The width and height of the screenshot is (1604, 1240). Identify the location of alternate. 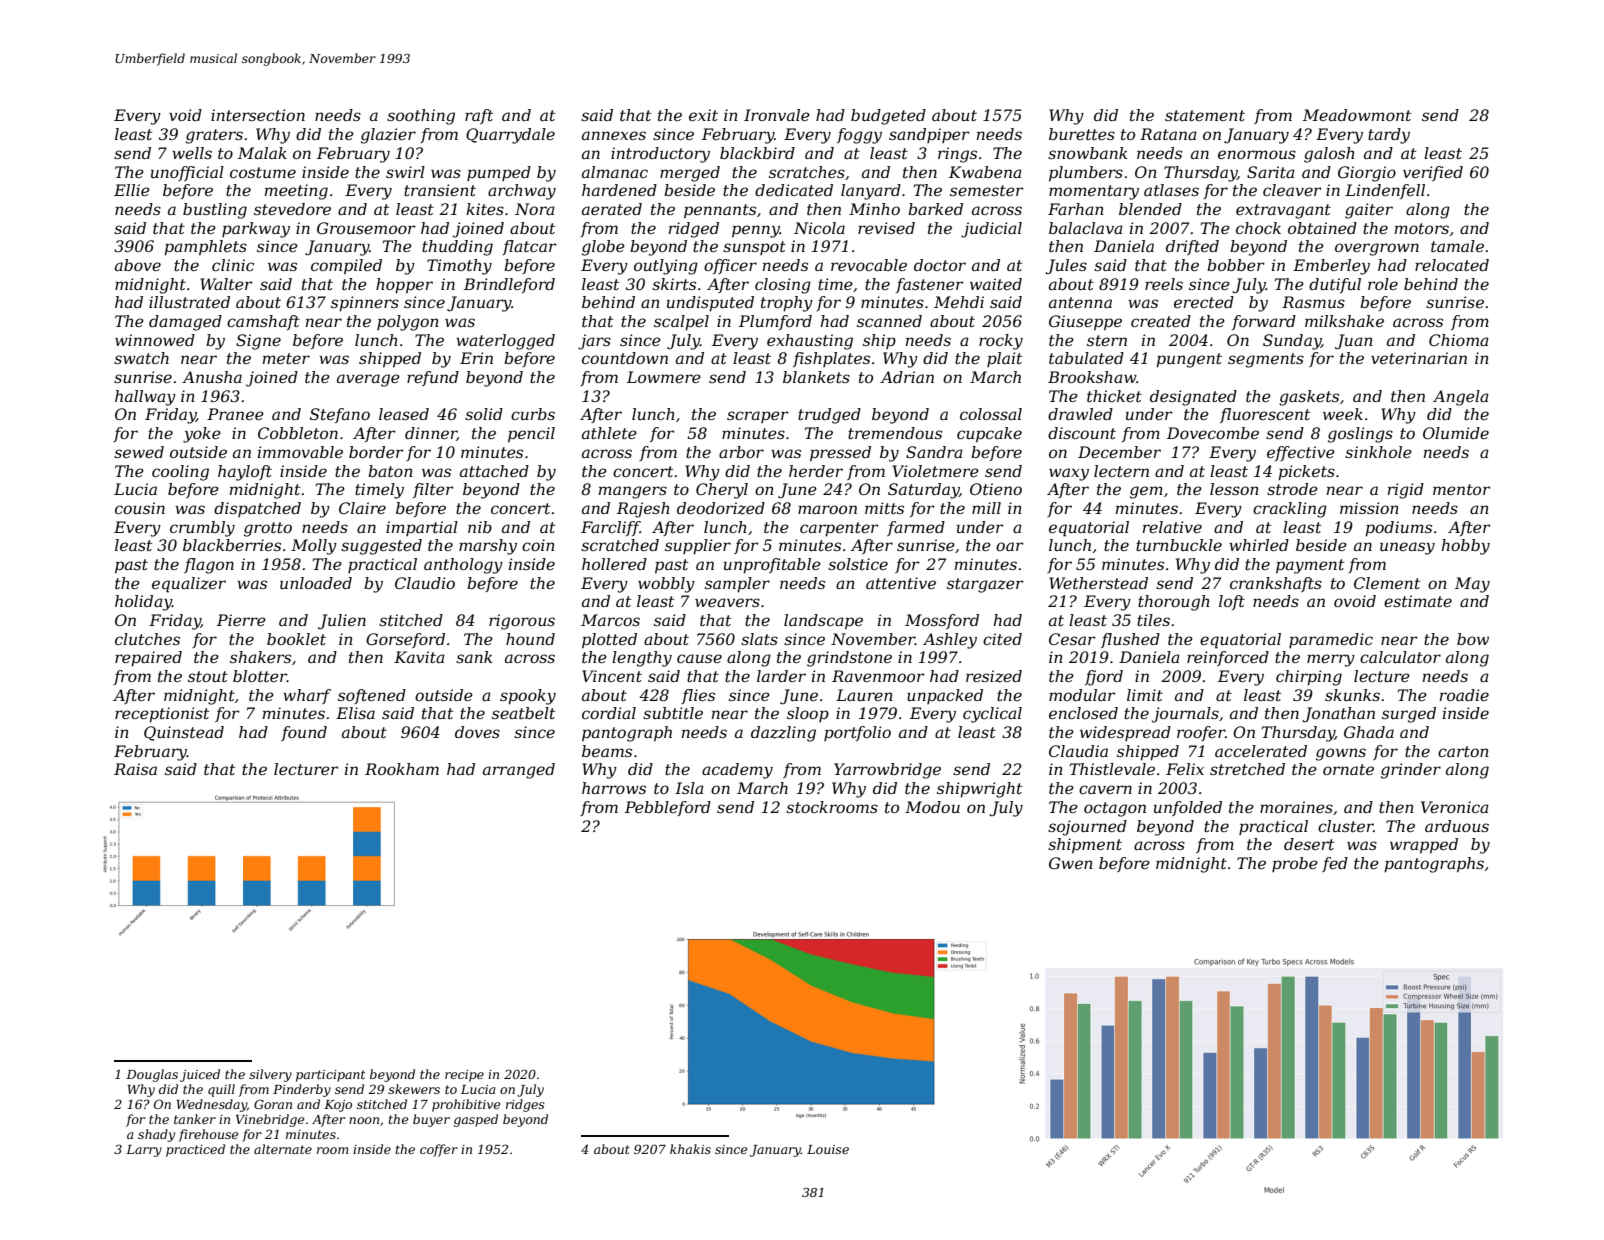
(283, 1149).
